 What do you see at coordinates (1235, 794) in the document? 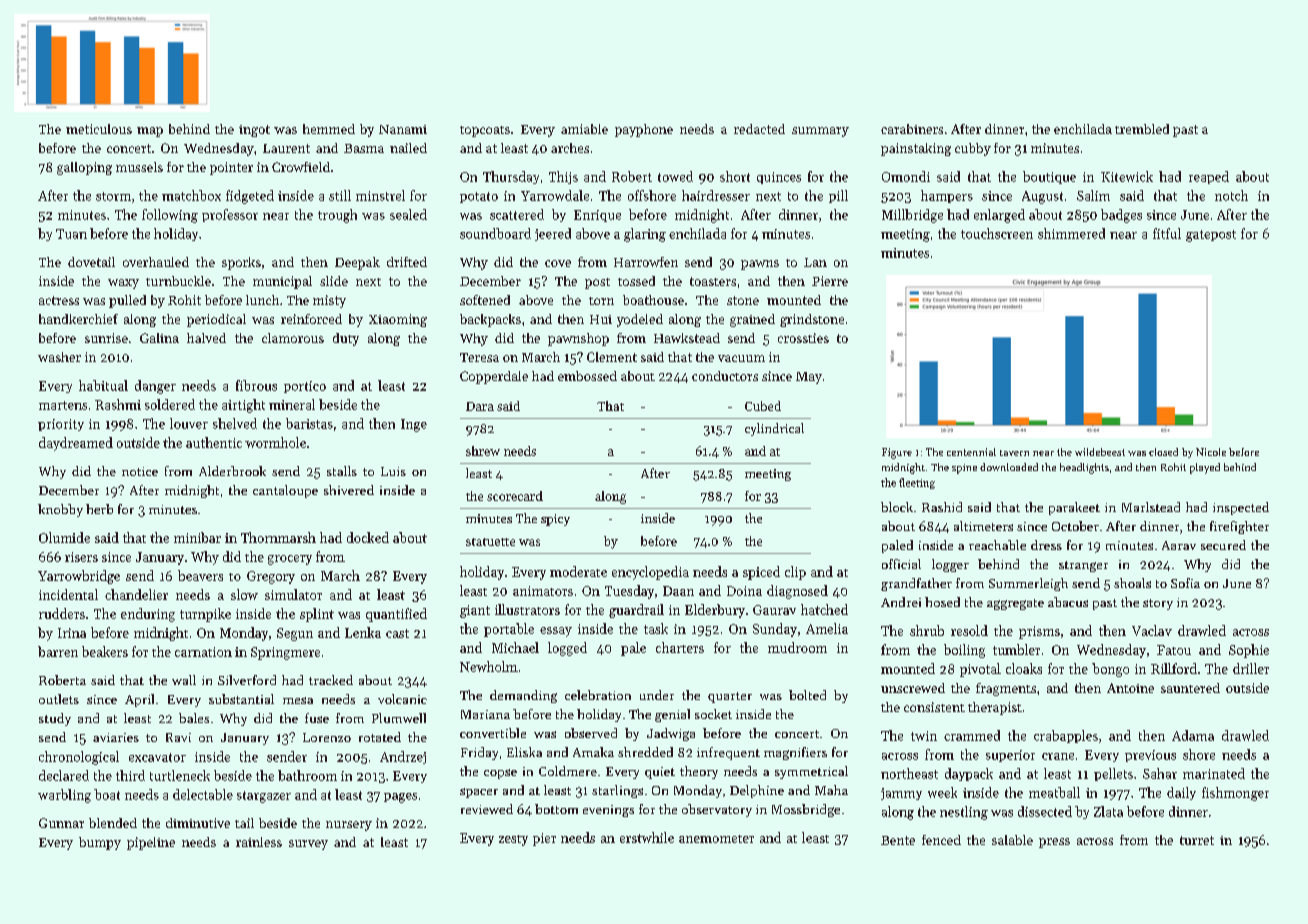
I see `fishmonger` at bounding box center [1235, 794].
